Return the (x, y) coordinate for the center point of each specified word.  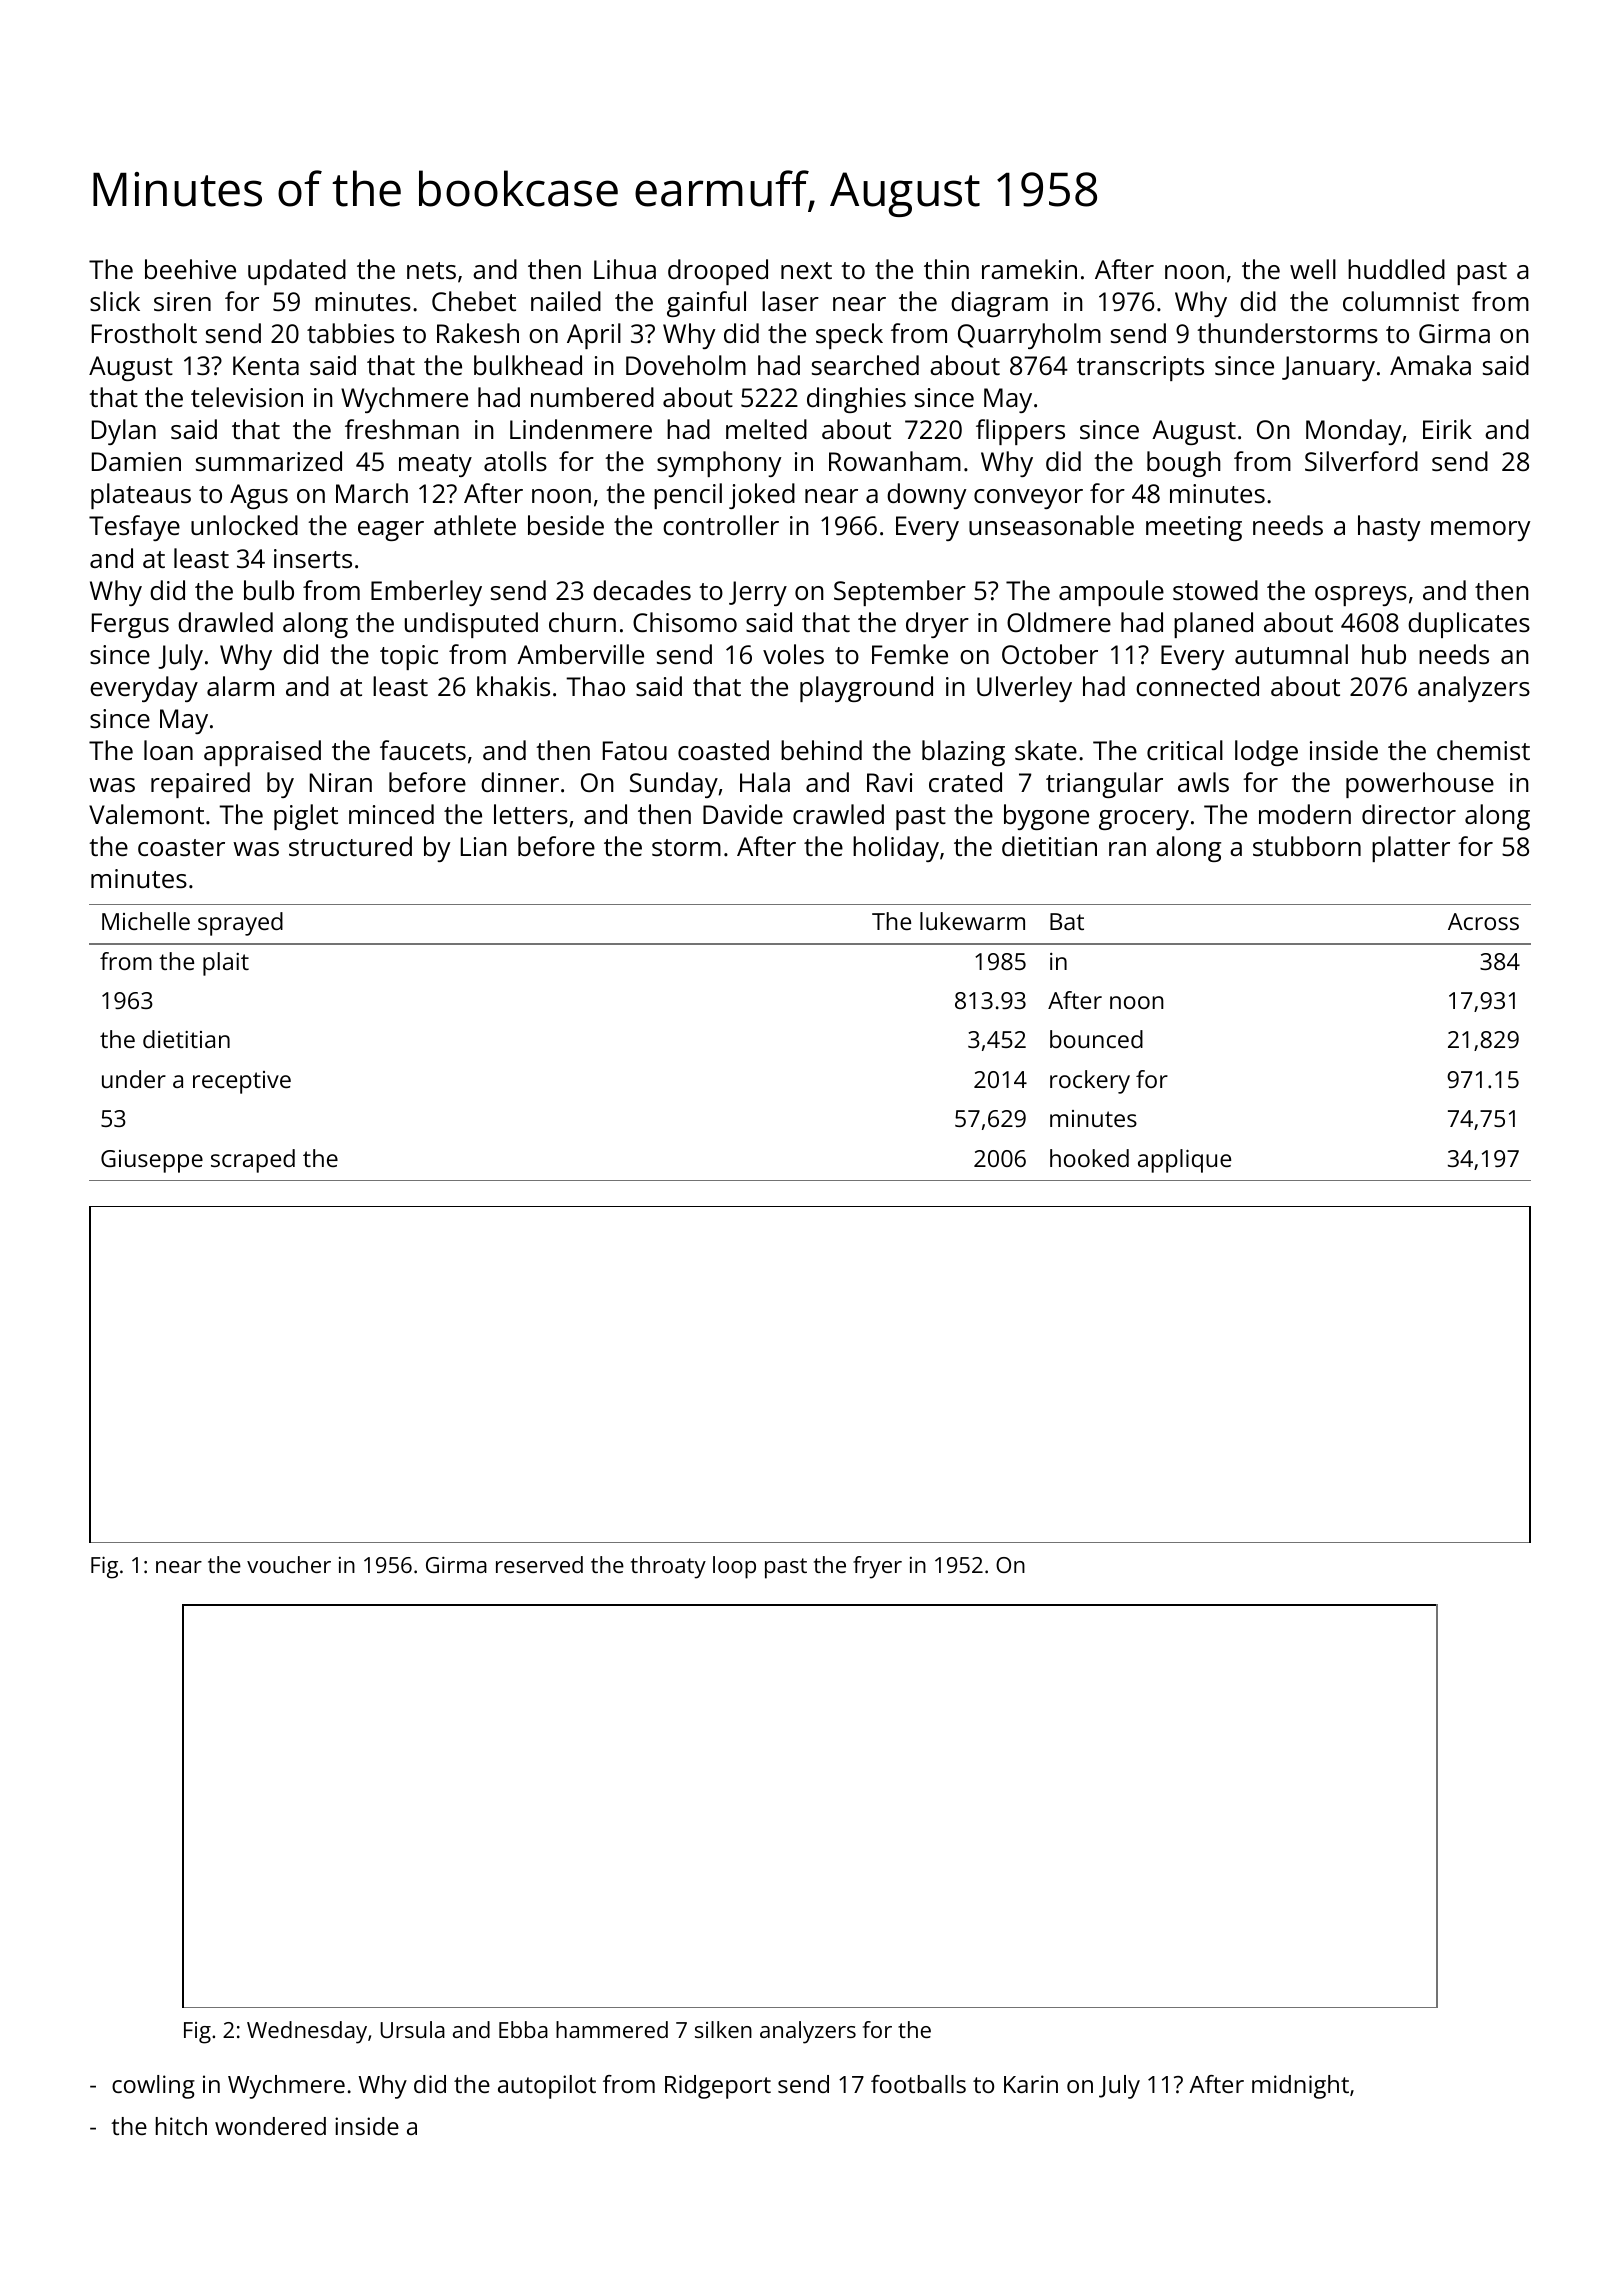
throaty (668, 1567)
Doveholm (686, 365)
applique (1184, 1161)
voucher (289, 1564)
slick (115, 301)
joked (762, 496)
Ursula (412, 2029)
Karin (1031, 2084)
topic (409, 657)
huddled (1396, 269)
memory (1480, 531)
